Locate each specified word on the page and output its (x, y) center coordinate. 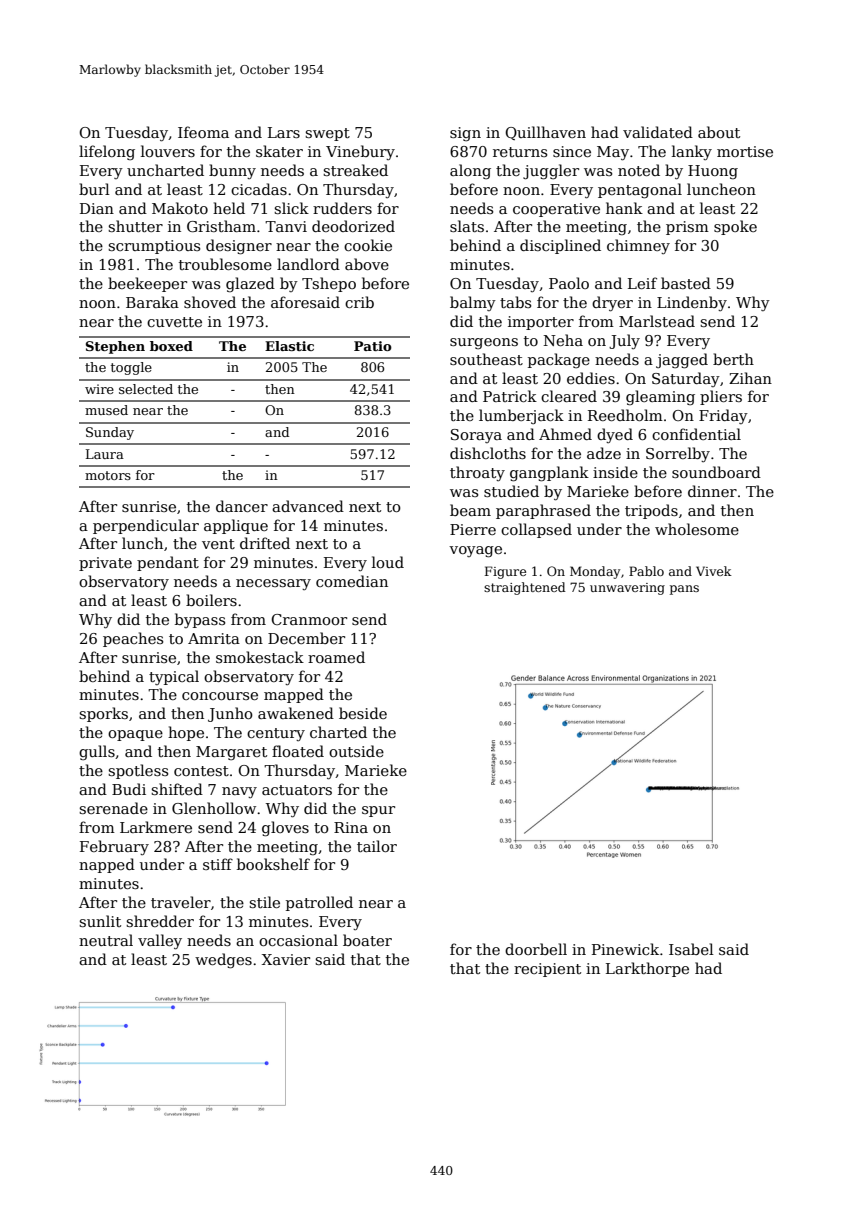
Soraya (476, 436)
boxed (171, 346)
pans (684, 590)
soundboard (716, 472)
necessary (273, 584)
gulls (97, 753)
